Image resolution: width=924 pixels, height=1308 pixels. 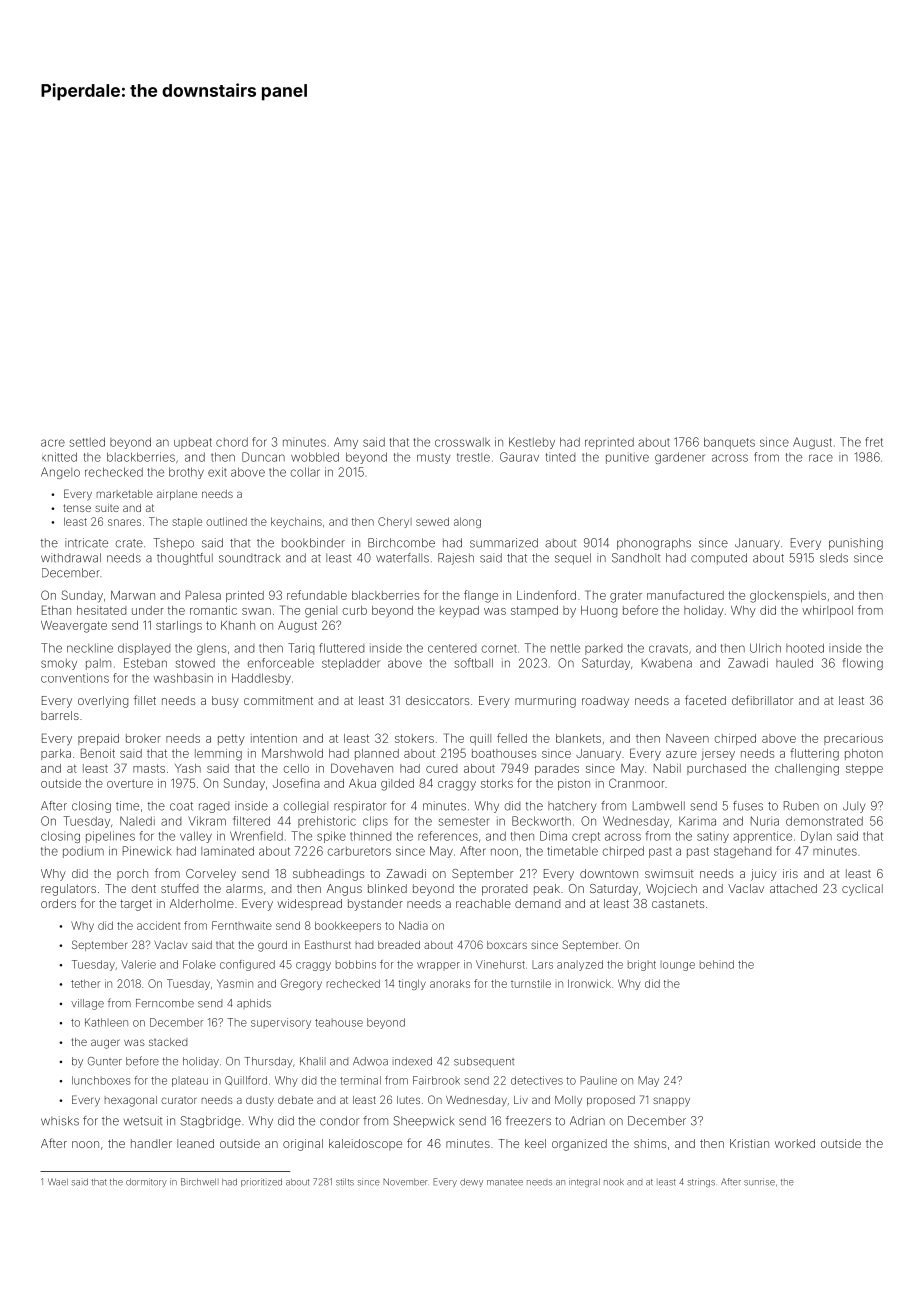 I want to click on Naledi, so click(x=137, y=821).
